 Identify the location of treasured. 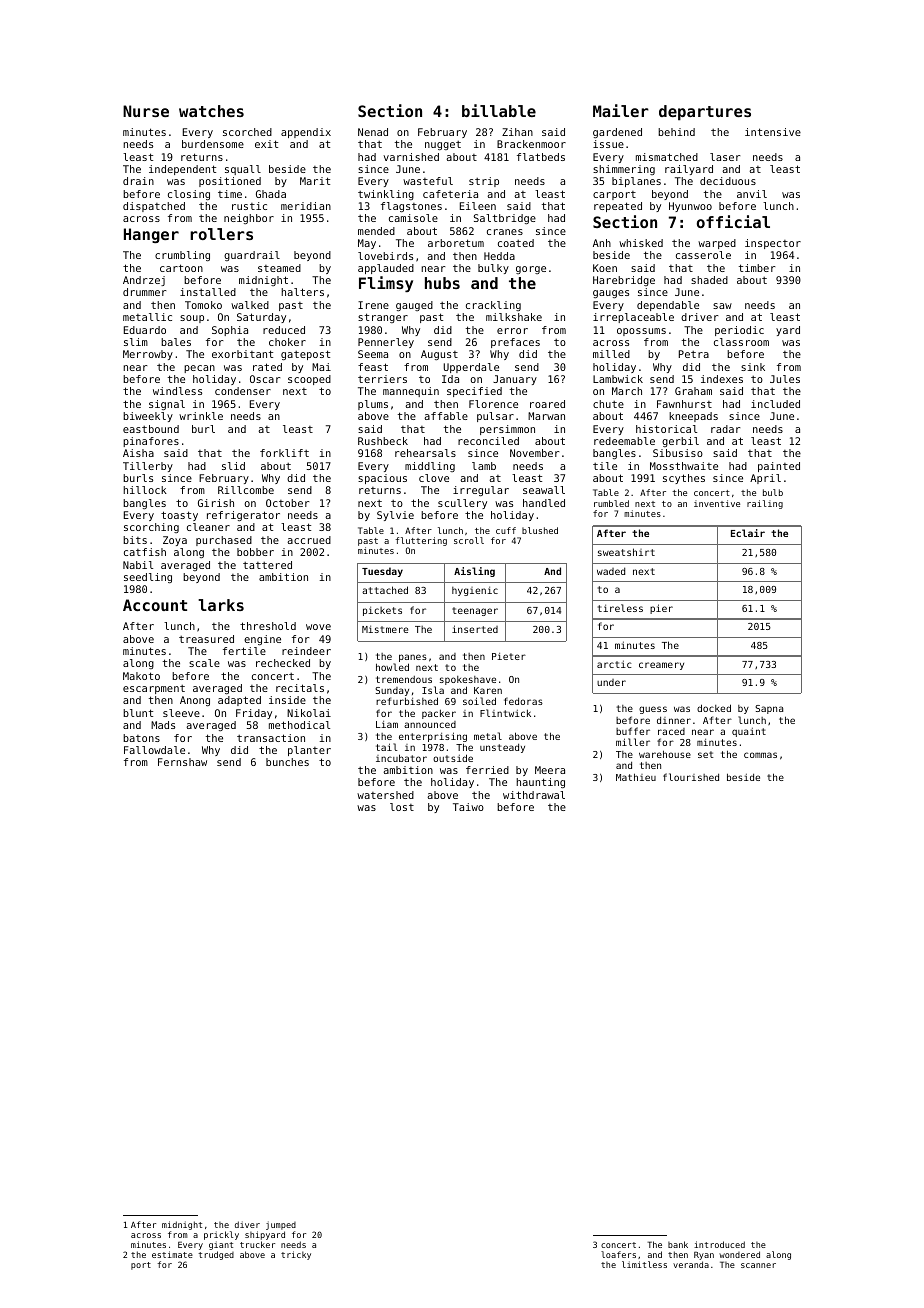
(206, 639).
